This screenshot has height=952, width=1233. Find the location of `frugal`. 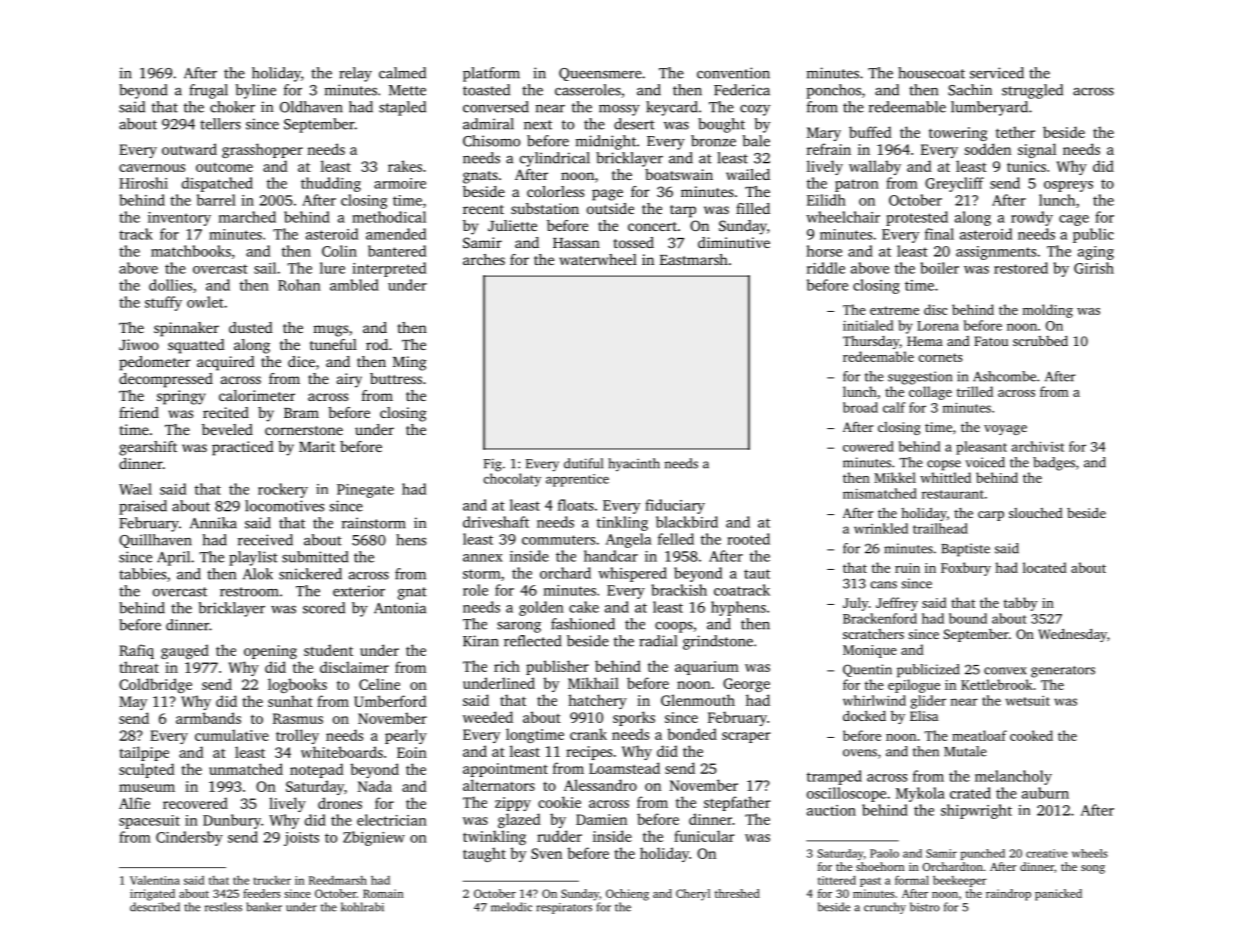

frugal is located at coordinates (208, 91).
